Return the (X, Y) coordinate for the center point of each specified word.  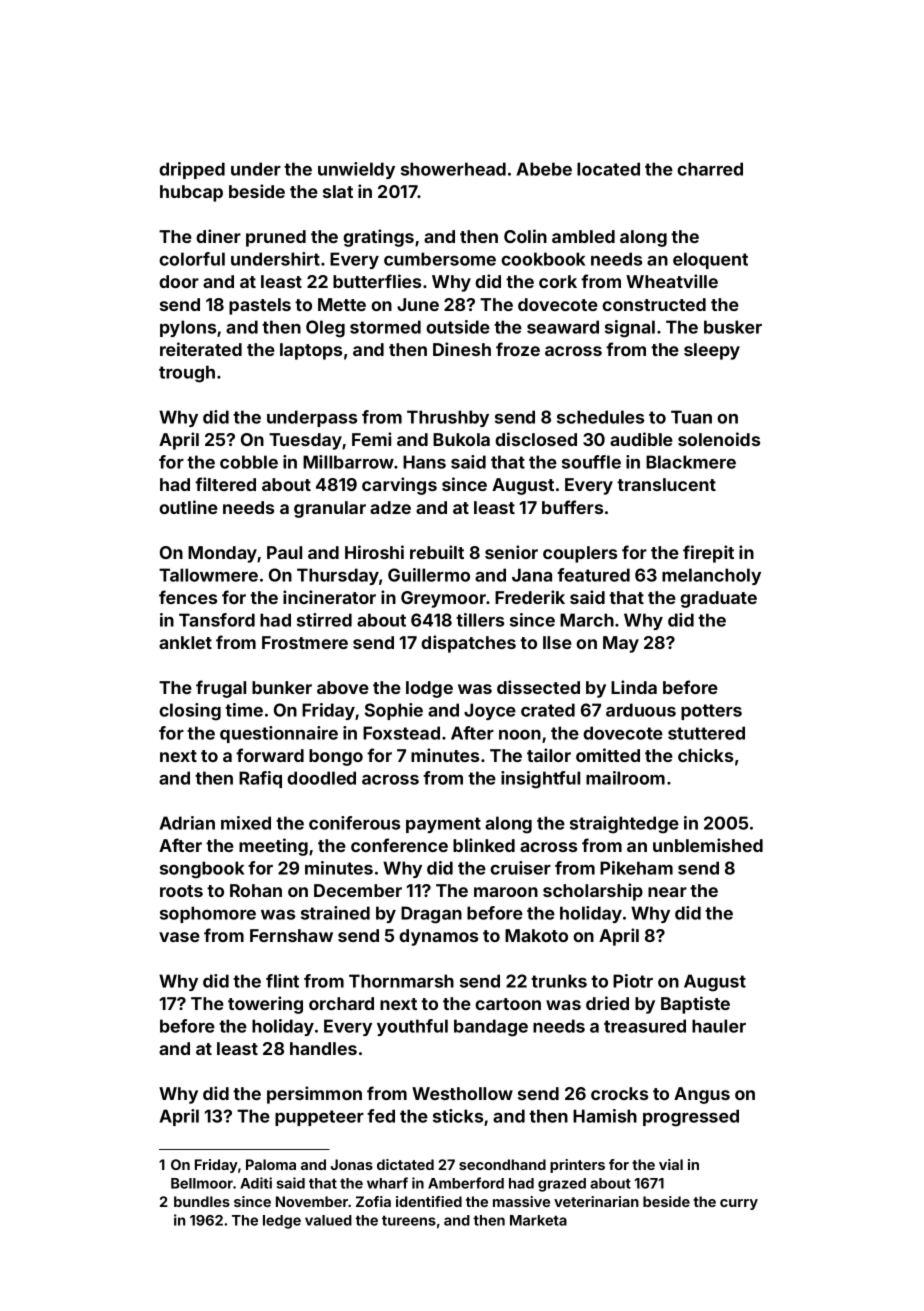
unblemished (708, 845)
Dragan (431, 915)
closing (190, 712)
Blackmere (691, 462)
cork (558, 281)
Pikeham (636, 868)
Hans (424, 462)
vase (179, 937)
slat (338, 191)
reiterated (201, 349)
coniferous (354, 823)
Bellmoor (202, 1183)
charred (710, 169)
